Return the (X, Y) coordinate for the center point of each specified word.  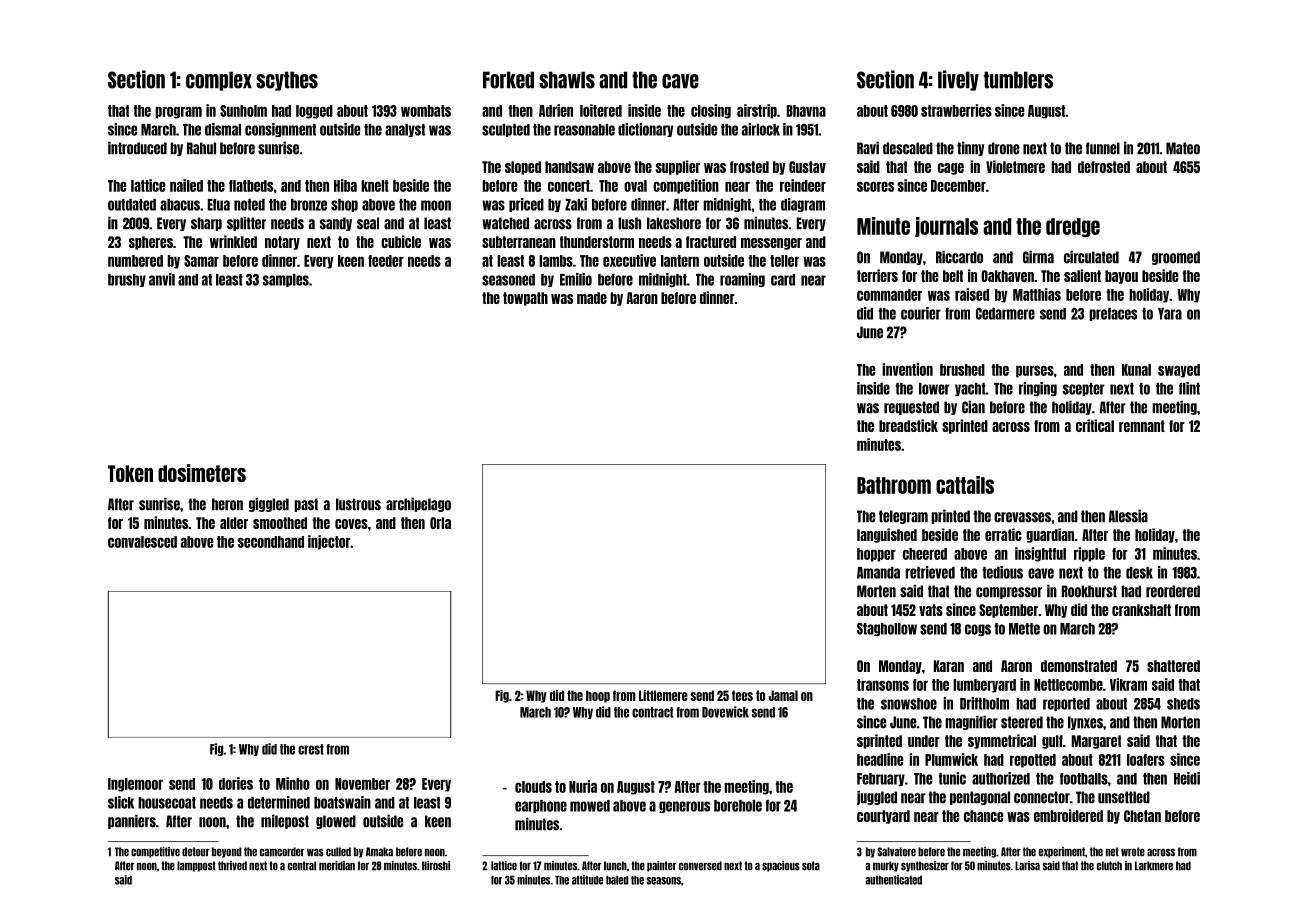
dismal (223, 129)
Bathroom (894, 485)
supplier (678, 167)
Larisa (1027, 866)
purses (1035, 371)
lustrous (358, 504)
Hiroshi (436, 866)
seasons (663, 881)
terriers (877, 275)
